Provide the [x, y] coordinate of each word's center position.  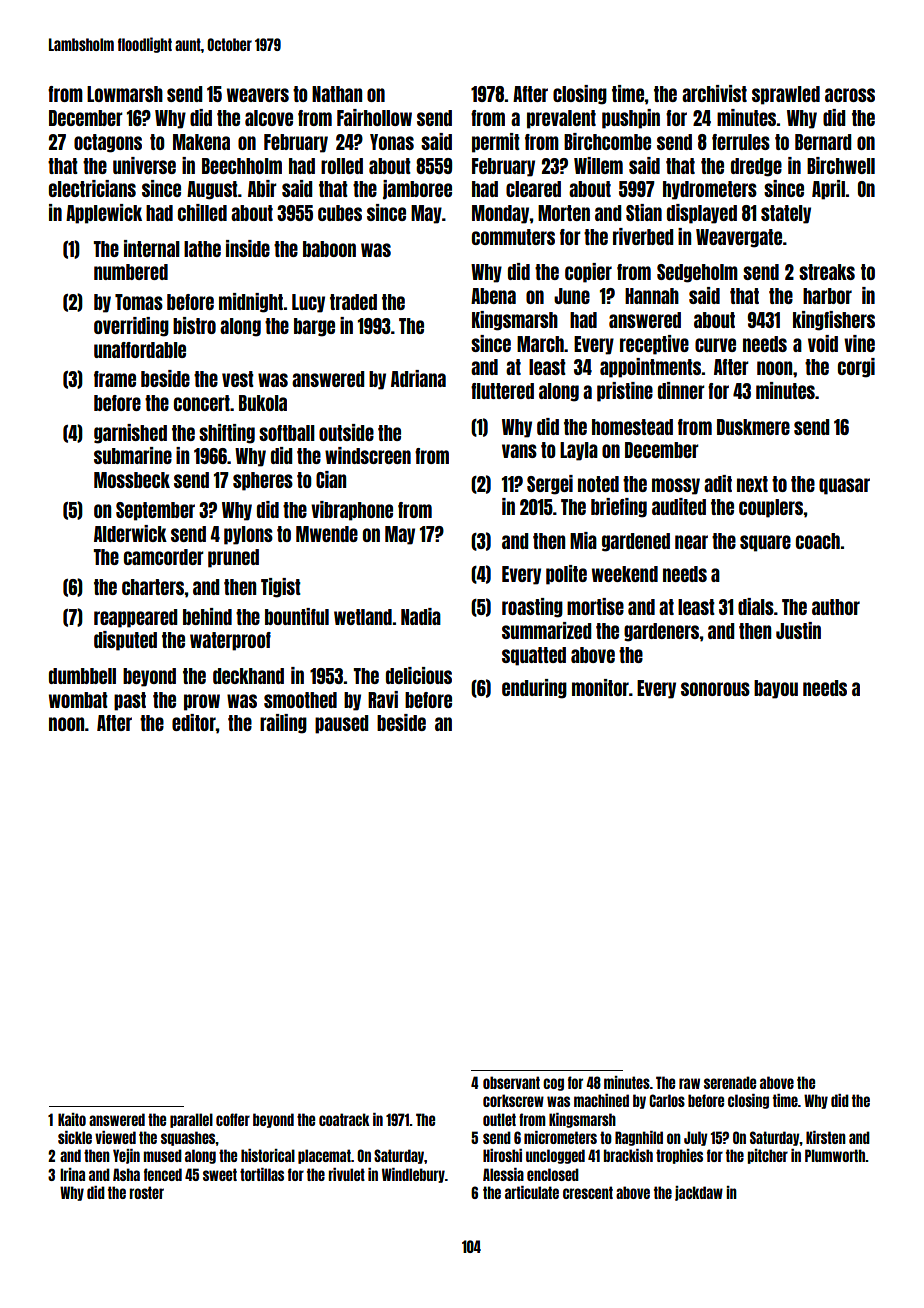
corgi [856, 368]
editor [194, 722]
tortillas [262, 1174]
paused [342, 724]
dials [756, 606]
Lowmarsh [125, 94]
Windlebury [413, 1175]
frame [115, 379]
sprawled [786, 95]
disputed [125, 641]
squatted [534, 656]
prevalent [561, 119]
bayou [776, 689]
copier [588, 273]
